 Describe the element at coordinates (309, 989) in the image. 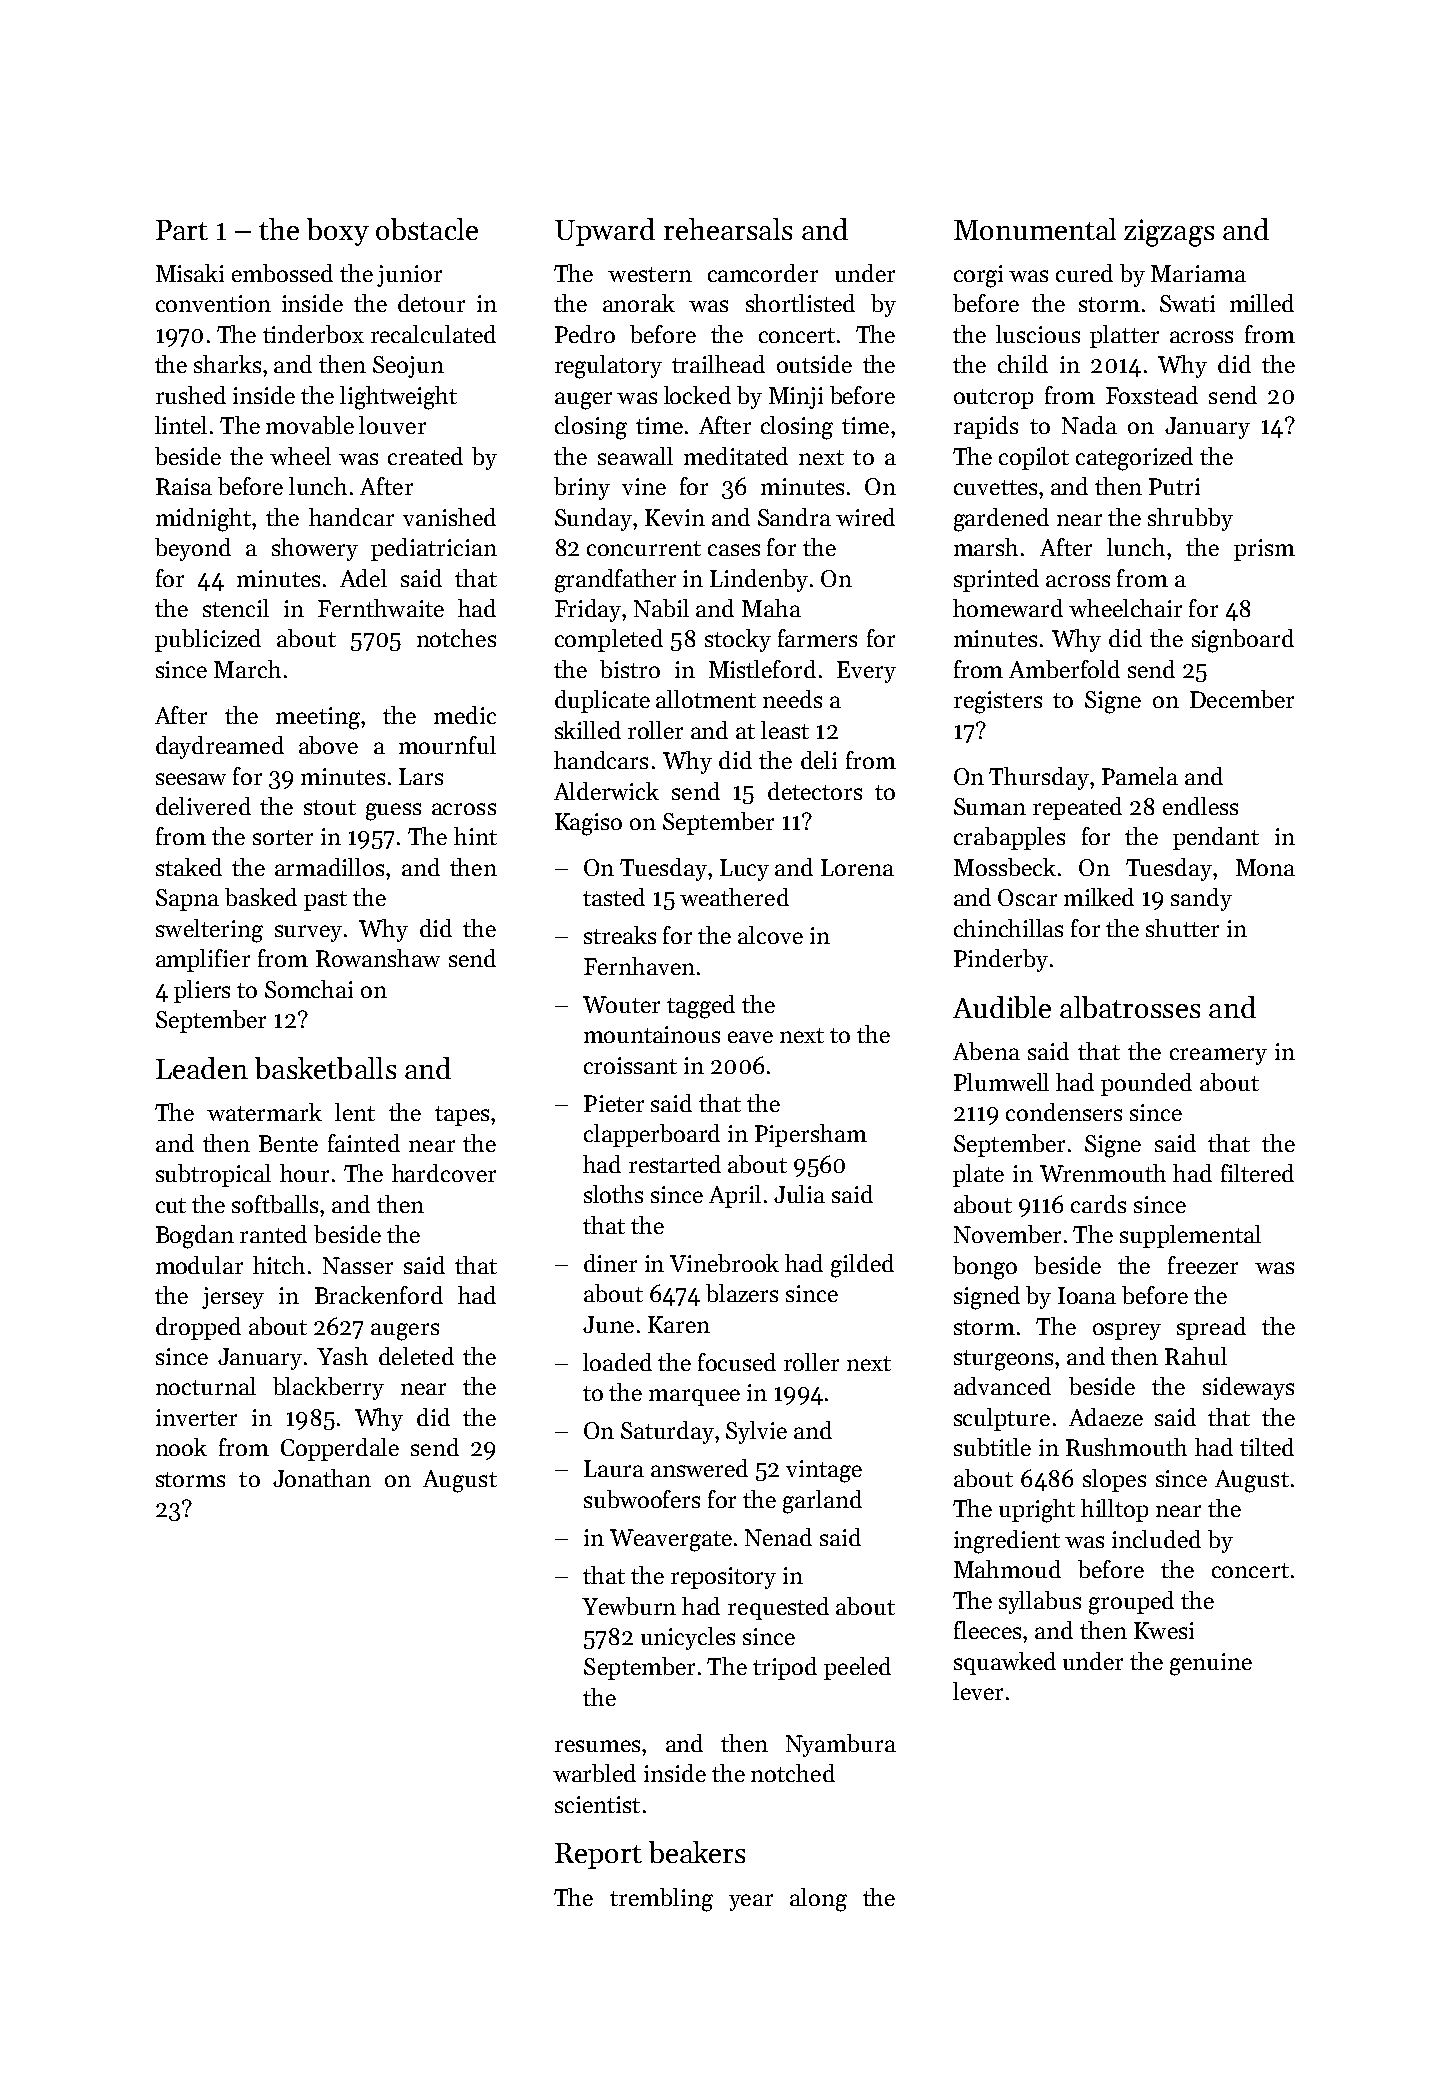

I see `Somchai` at that location.
